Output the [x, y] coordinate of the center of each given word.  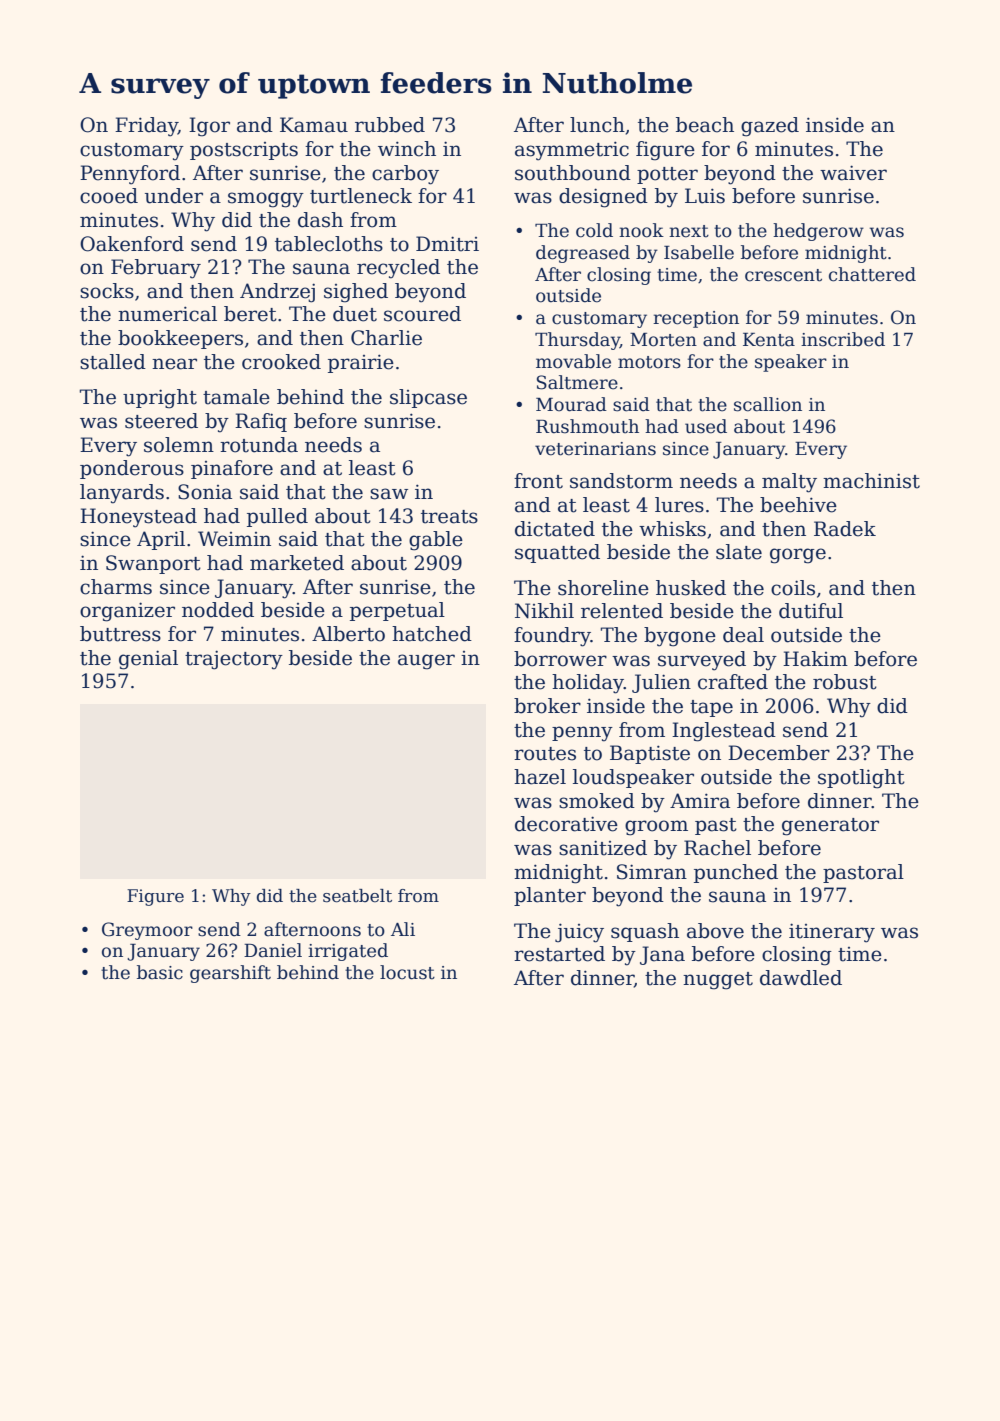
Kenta [769, 340]
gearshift [230, 974]
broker [547, 706]
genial [148, 660]
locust [407, 972]
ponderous [132, 469]
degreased [583, 254]
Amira [700, 801]
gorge [798, 556]
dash [320, 220]
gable [436, 541]
